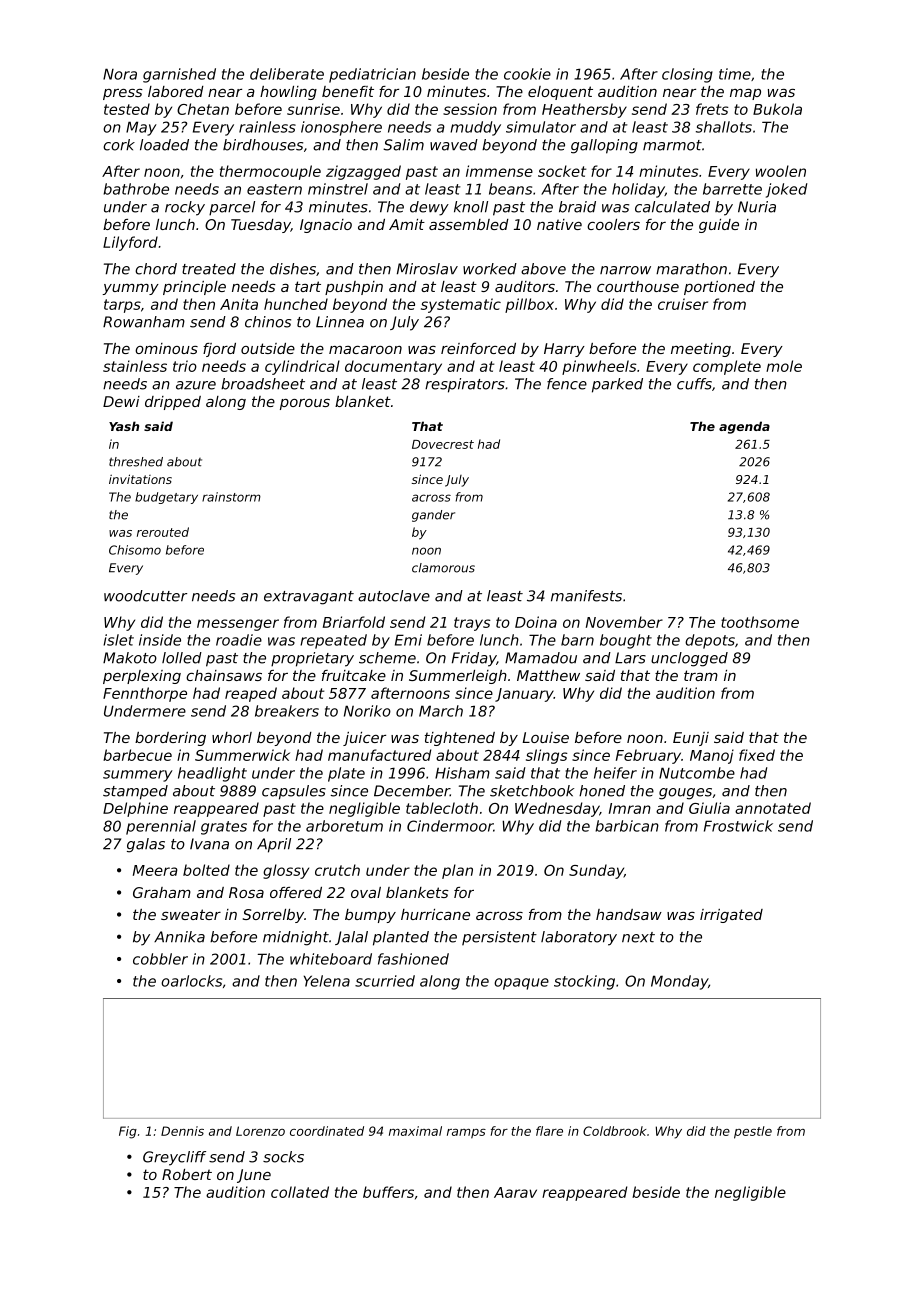 This page has height=1308, width=924. I want to click on oarlocks, so click(191, 981).
